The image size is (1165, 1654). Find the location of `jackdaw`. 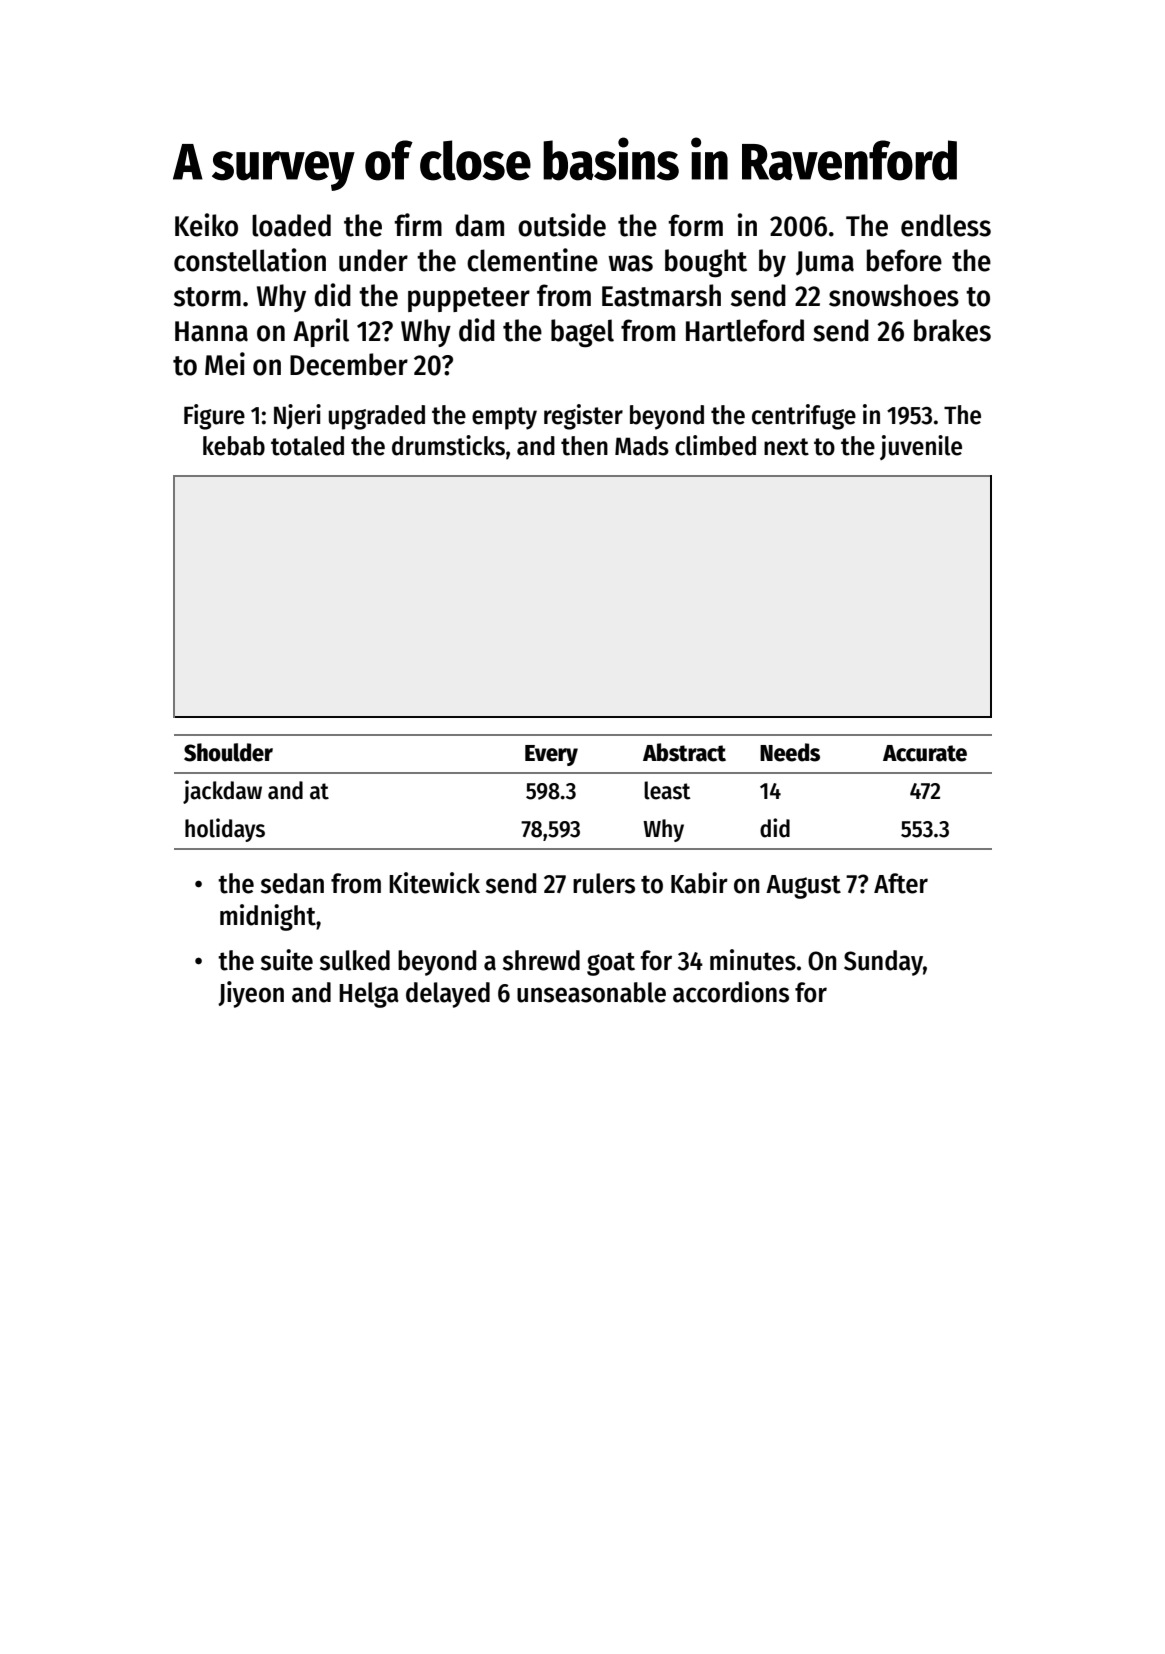

jackdaw is located at coordinates (222, 792).
